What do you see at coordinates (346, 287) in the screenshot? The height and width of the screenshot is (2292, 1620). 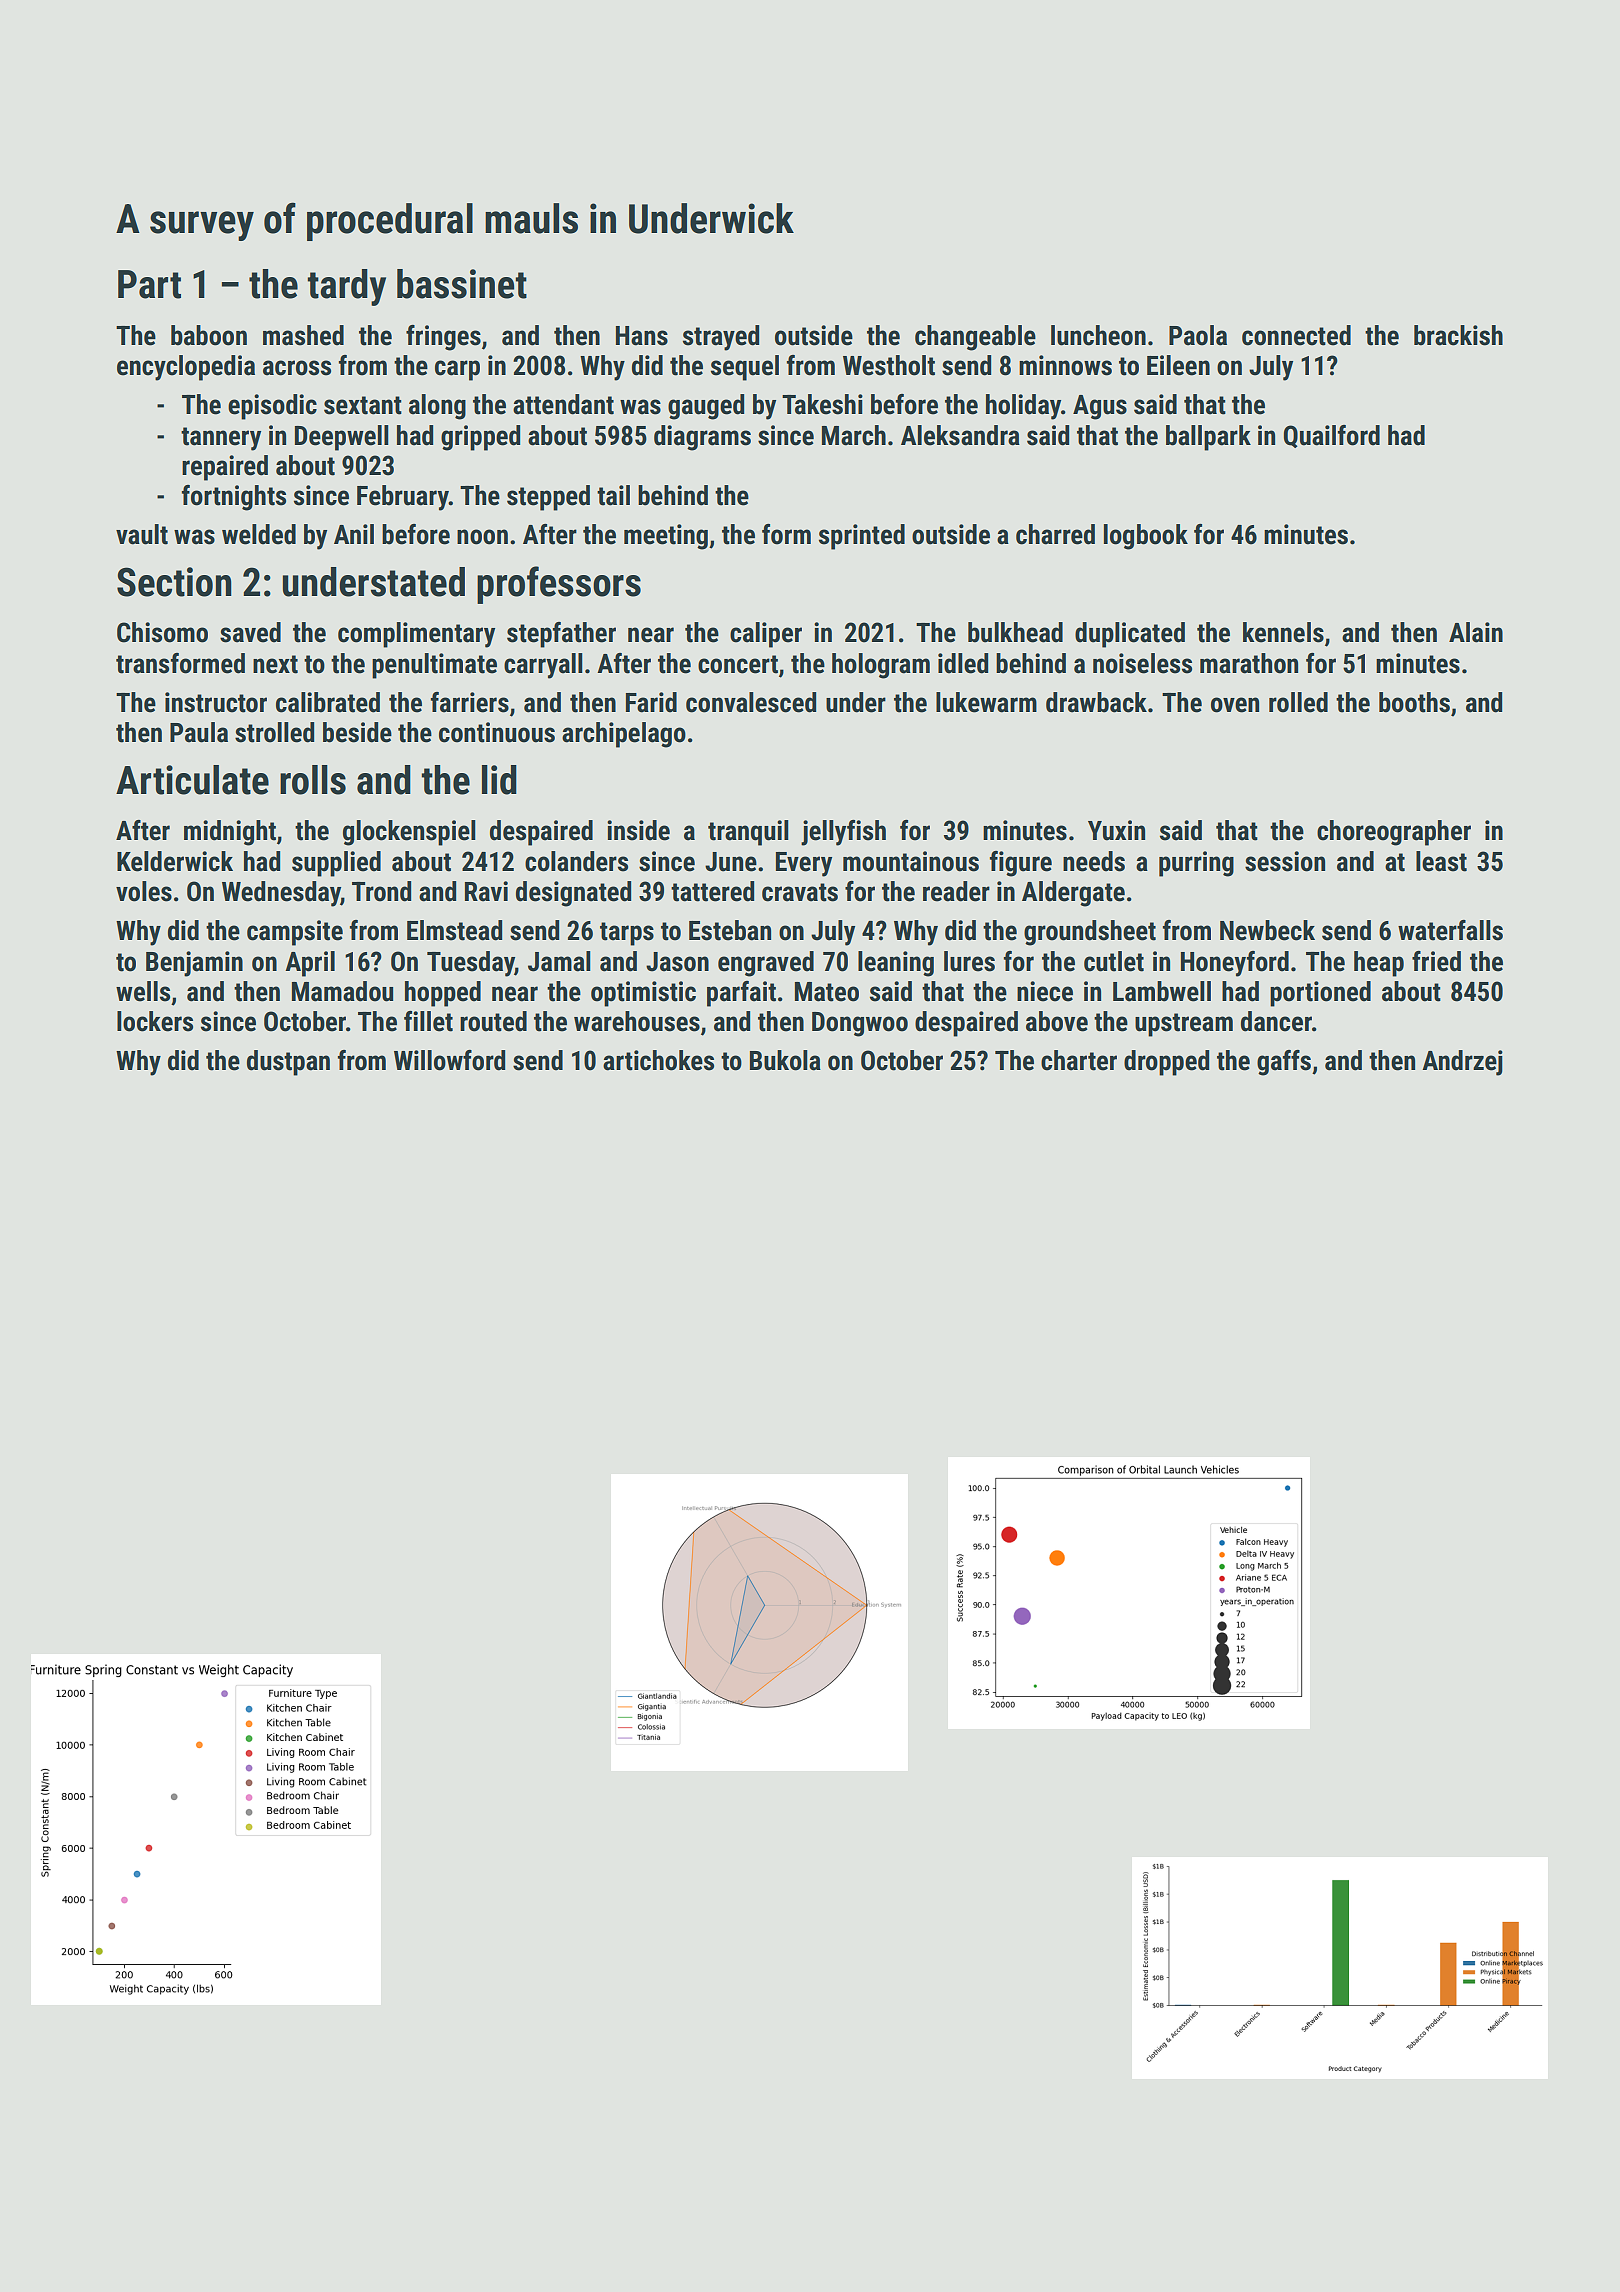 I see `tardy` at bounding box center [346, 287].
